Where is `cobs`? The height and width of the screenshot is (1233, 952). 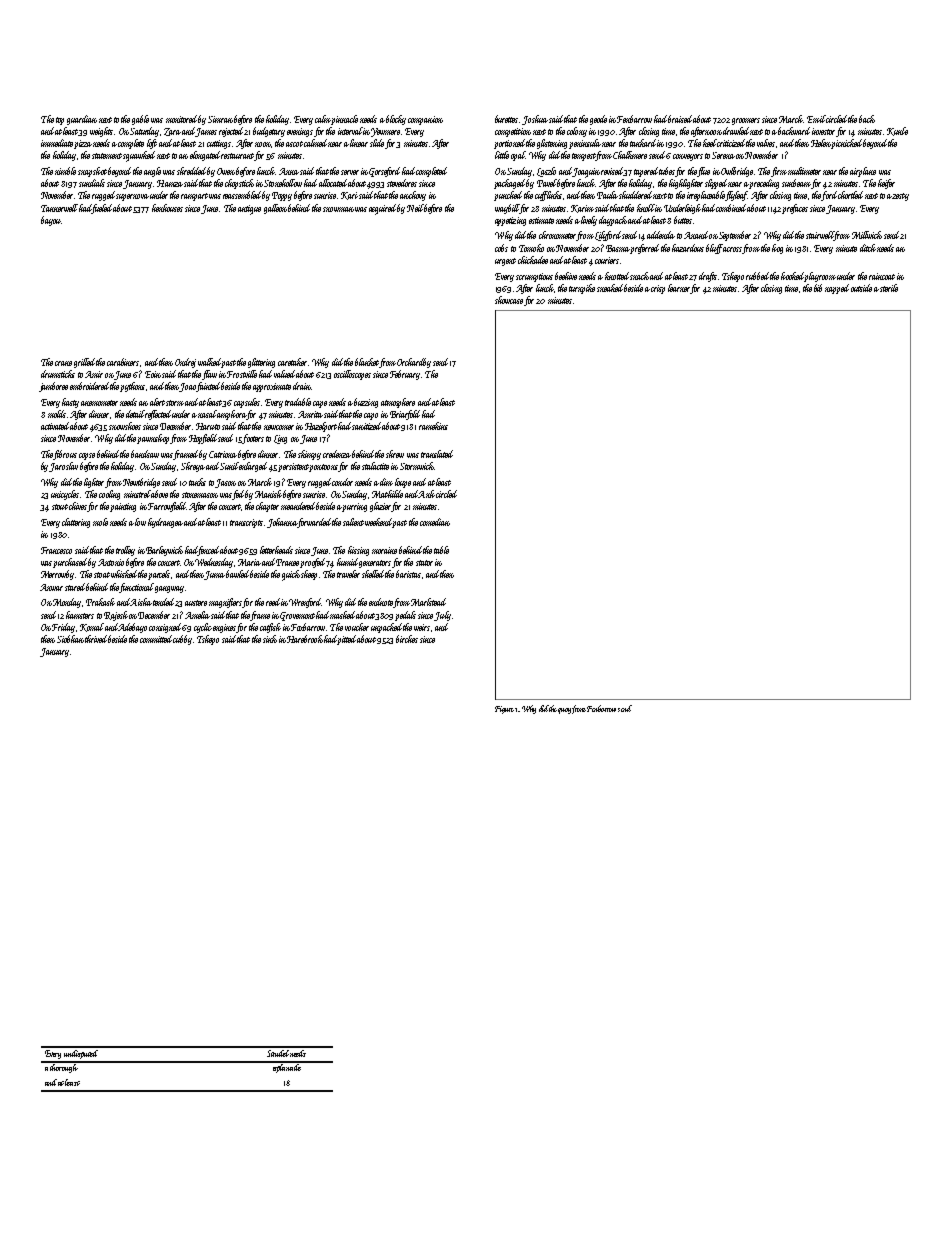 cobs is located at coordinates (501, 248).
